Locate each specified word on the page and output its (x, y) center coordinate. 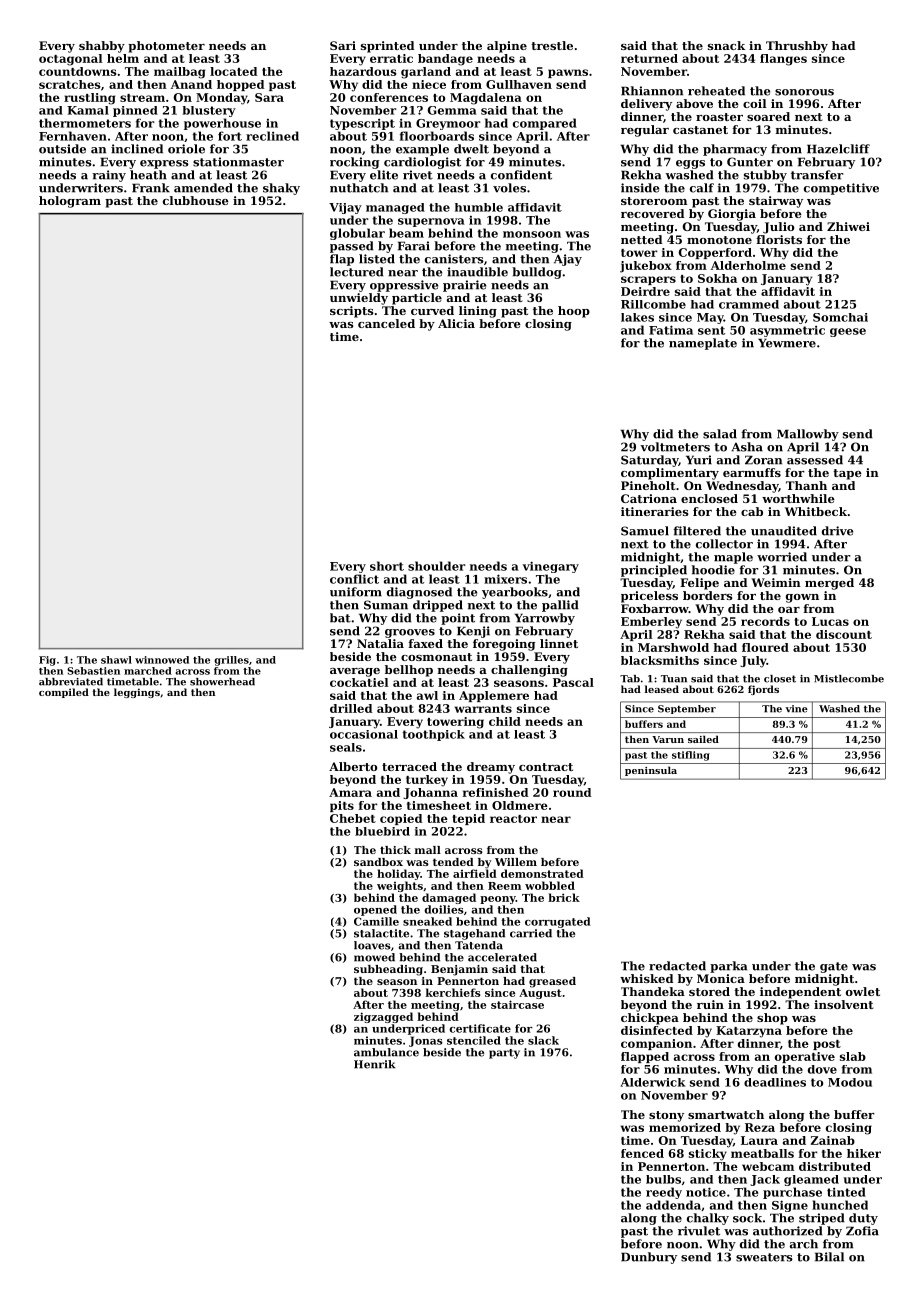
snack (726, 45)
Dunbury (649, 1258)
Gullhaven (519, 84)
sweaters (764, 1257)
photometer (166, 47)
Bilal (829, 1257)
